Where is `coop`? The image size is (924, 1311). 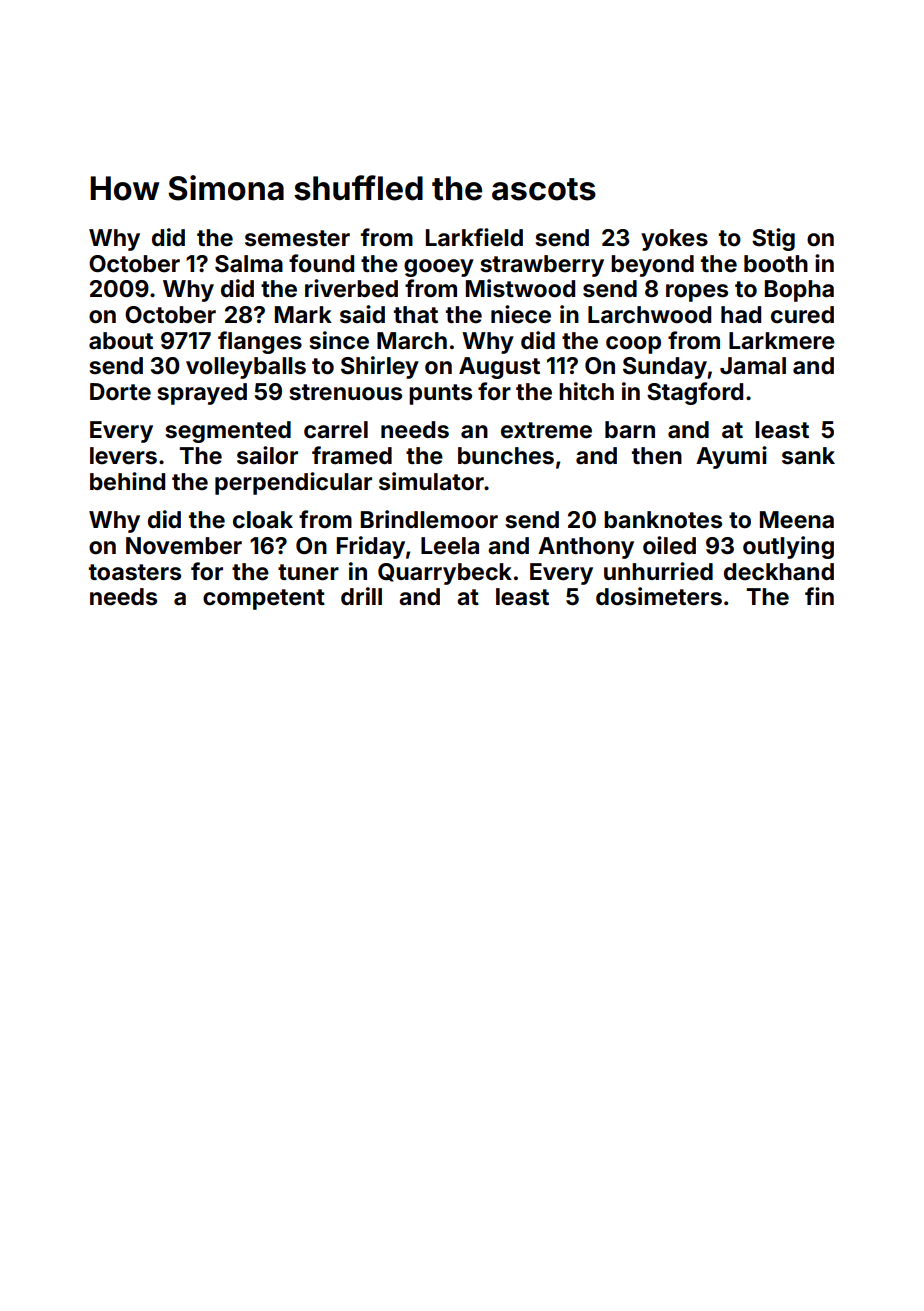
coop is located at coordinates (633, 345).
